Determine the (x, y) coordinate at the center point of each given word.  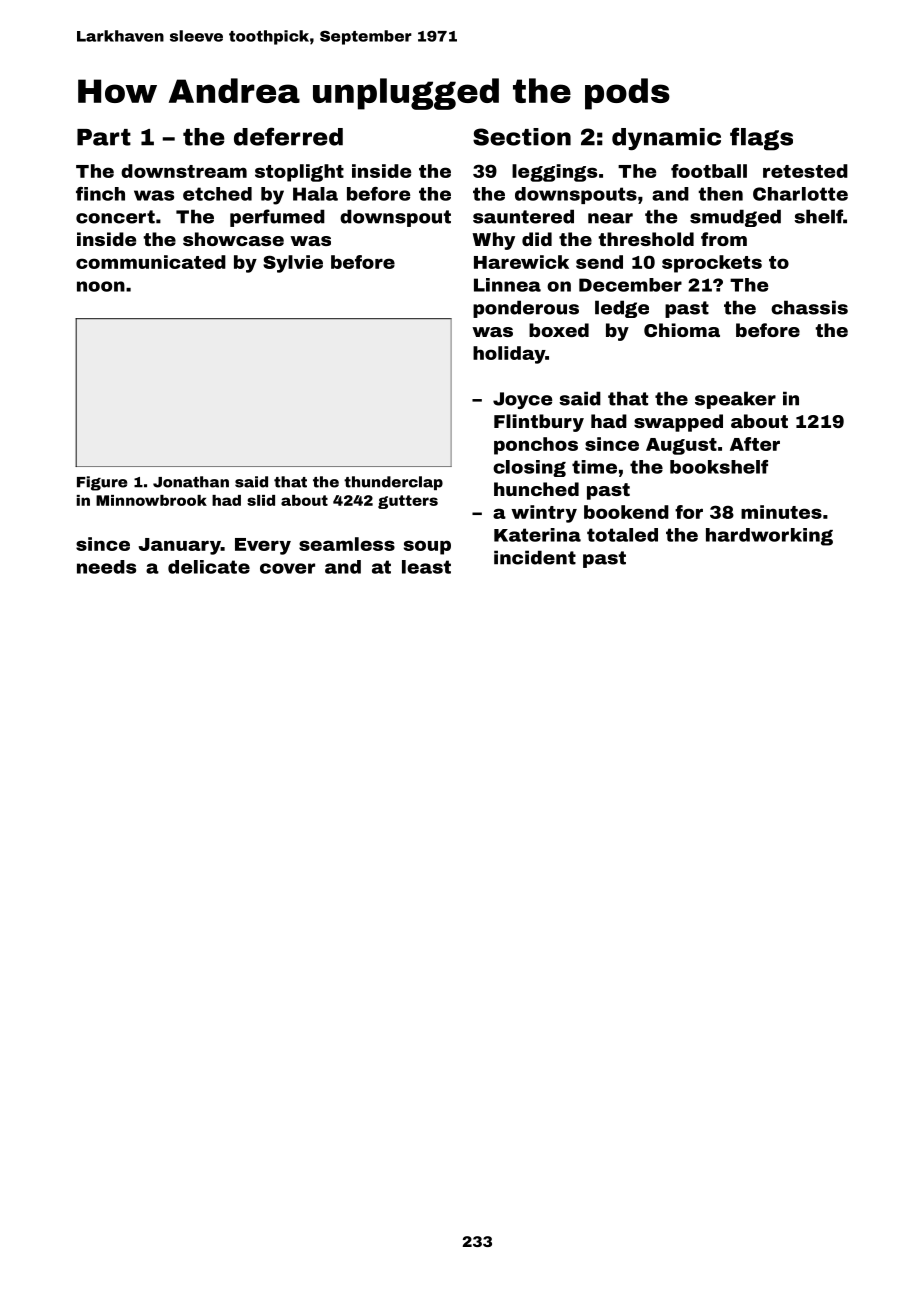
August (681, 446)
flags (761, 139)
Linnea (507, 285)
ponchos (536, 446)
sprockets (712, 264)
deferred (288, 136)
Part (104, 137)
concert (115, 217)
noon (101, 286)
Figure (102, 483)
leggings (554, 173)
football (709, 171)
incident (535, 557)
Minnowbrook (151, 500)
